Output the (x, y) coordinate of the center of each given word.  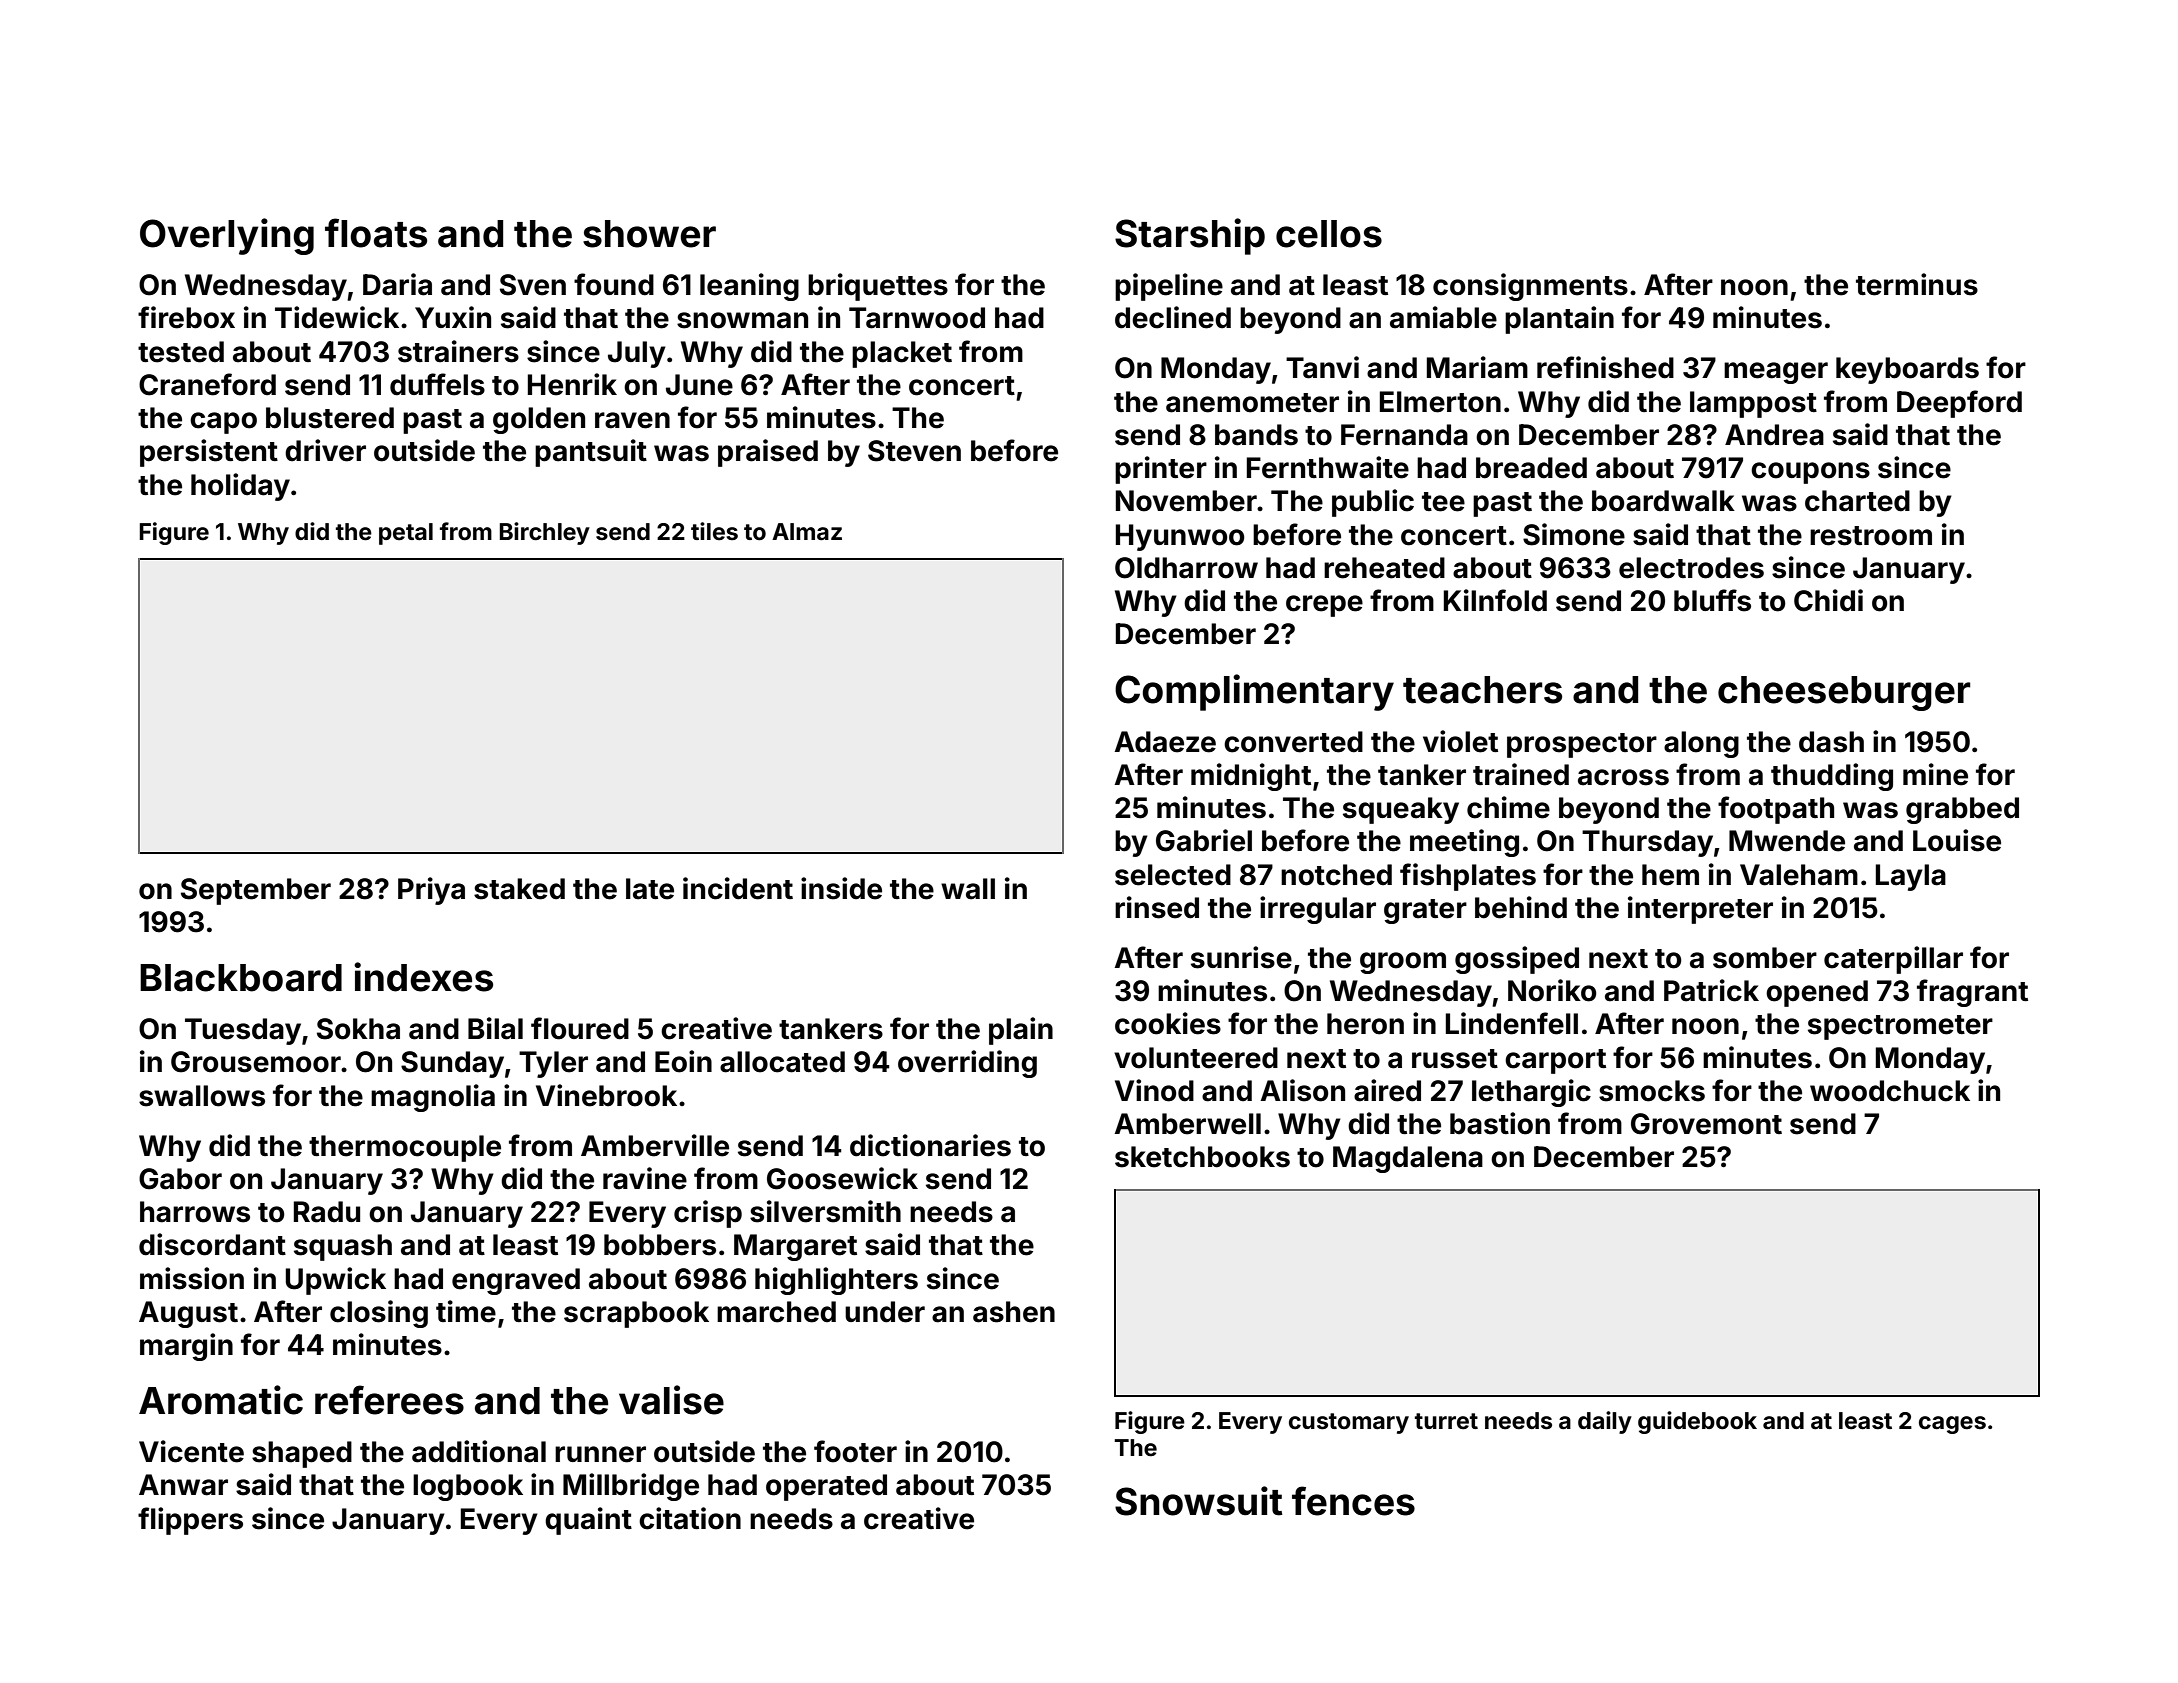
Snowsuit (1199, 1501)
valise (671, 1400)
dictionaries (930, 1145)
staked (519, 889)
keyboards (1907, 370)
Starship (1190, 236)
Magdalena (1408, 1159)
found (614, 284)
